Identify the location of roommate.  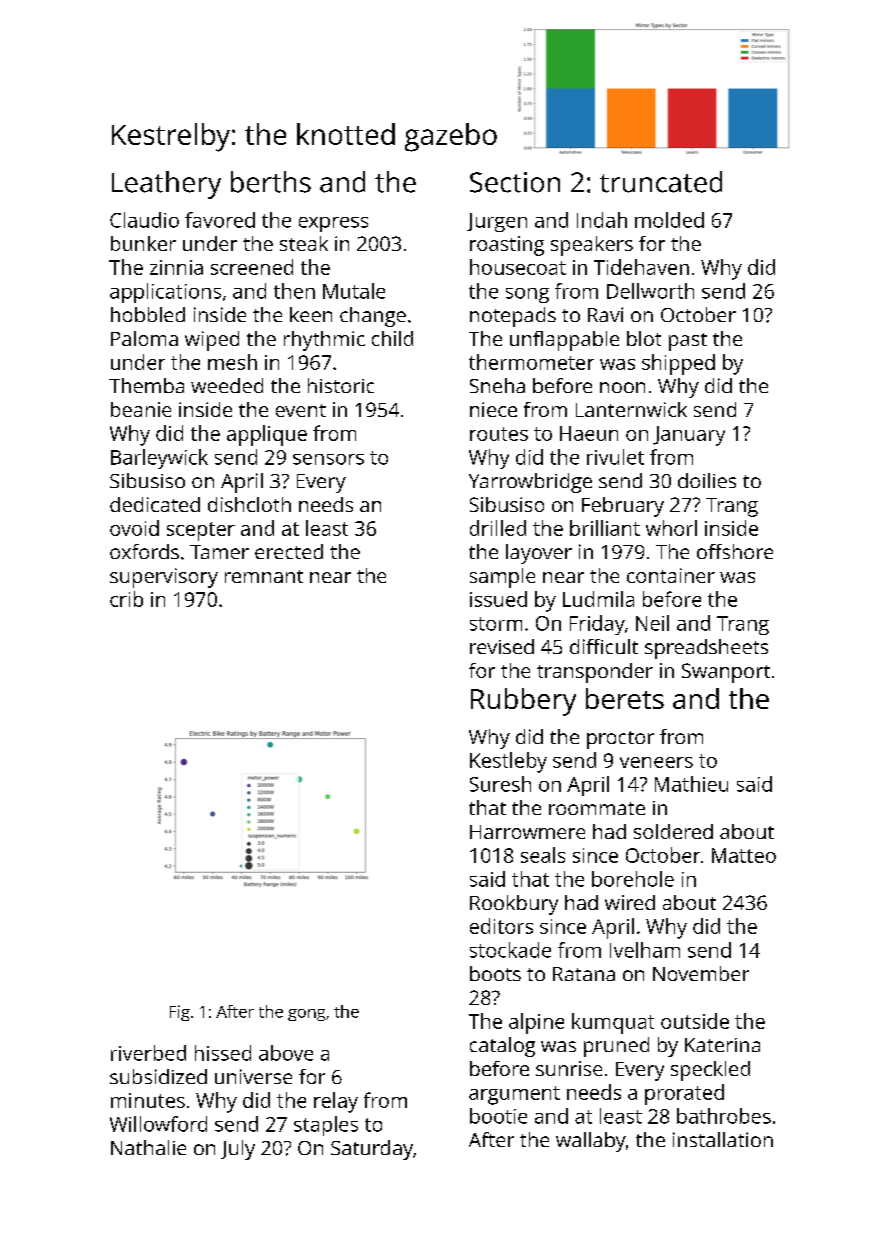
(597, 808).
